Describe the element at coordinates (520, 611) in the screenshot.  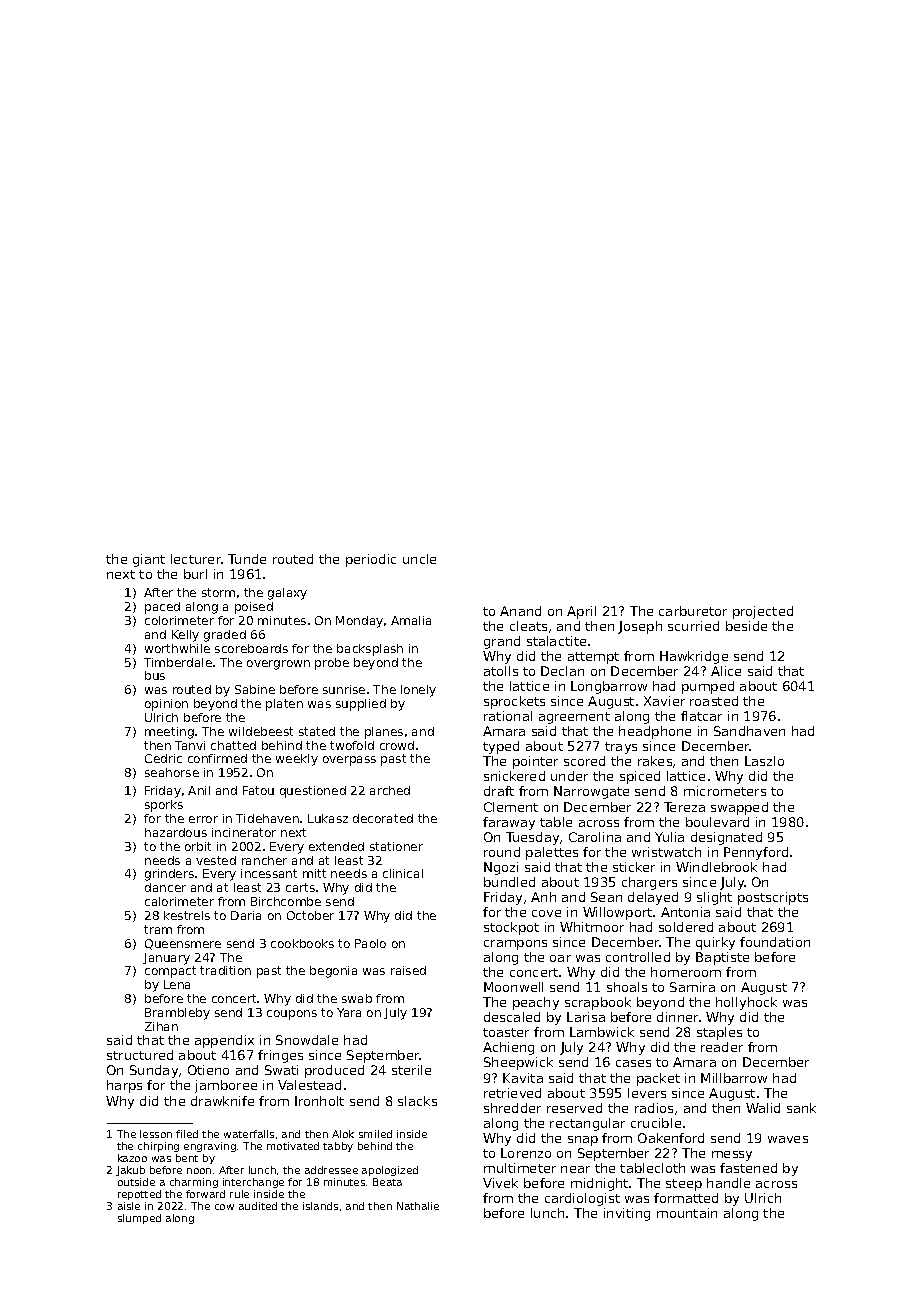
I see `Anand` at that location.
